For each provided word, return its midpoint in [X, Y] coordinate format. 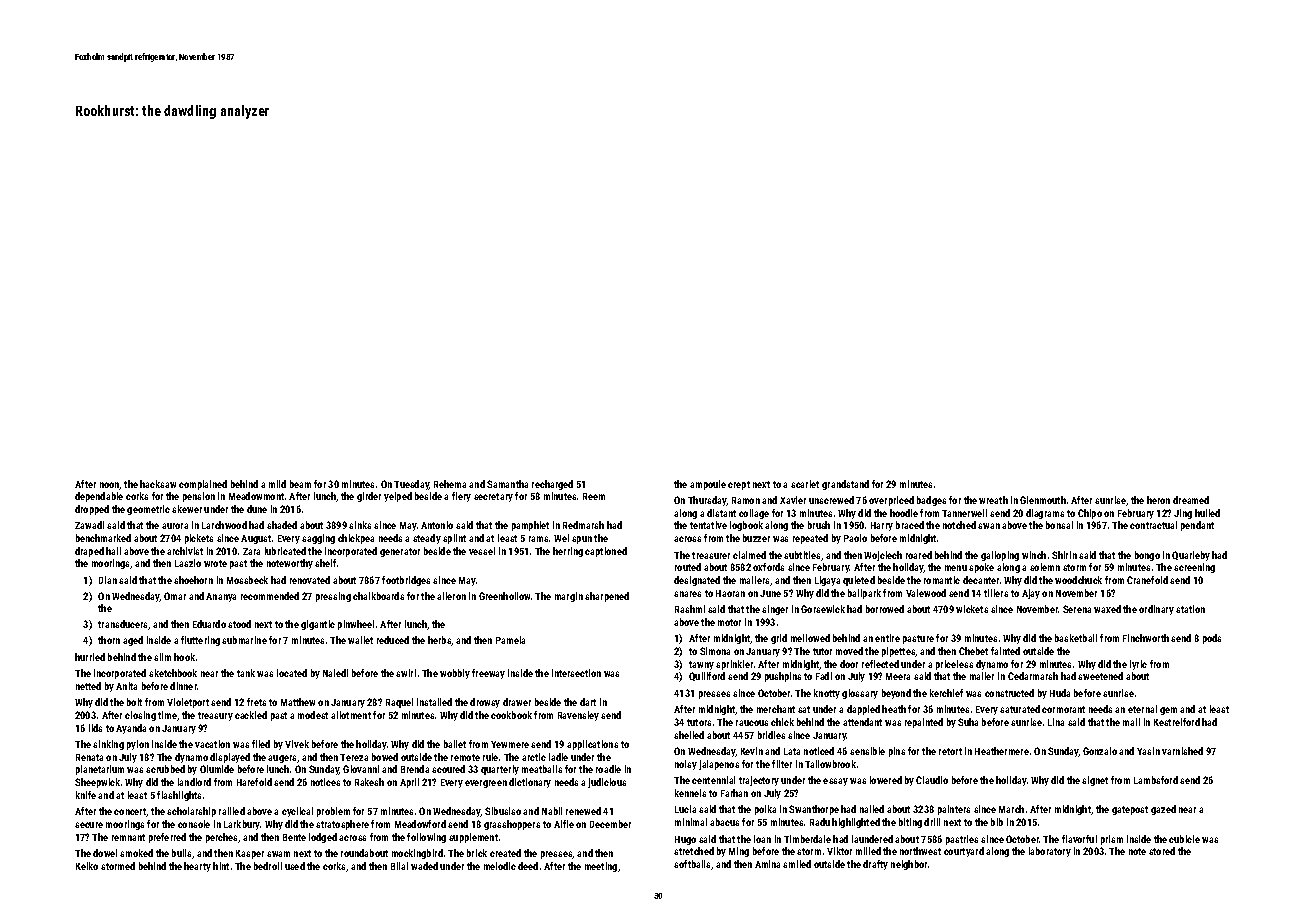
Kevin [752, 751]
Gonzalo [1100, 751]
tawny [701, 665]
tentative [708, 525]
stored [1162, 851]
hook [184, 657]
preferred [167, 838]
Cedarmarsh [1033, 676]
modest [313, 715]
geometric [148, 510]
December [610, 824]
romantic [942, 580]
